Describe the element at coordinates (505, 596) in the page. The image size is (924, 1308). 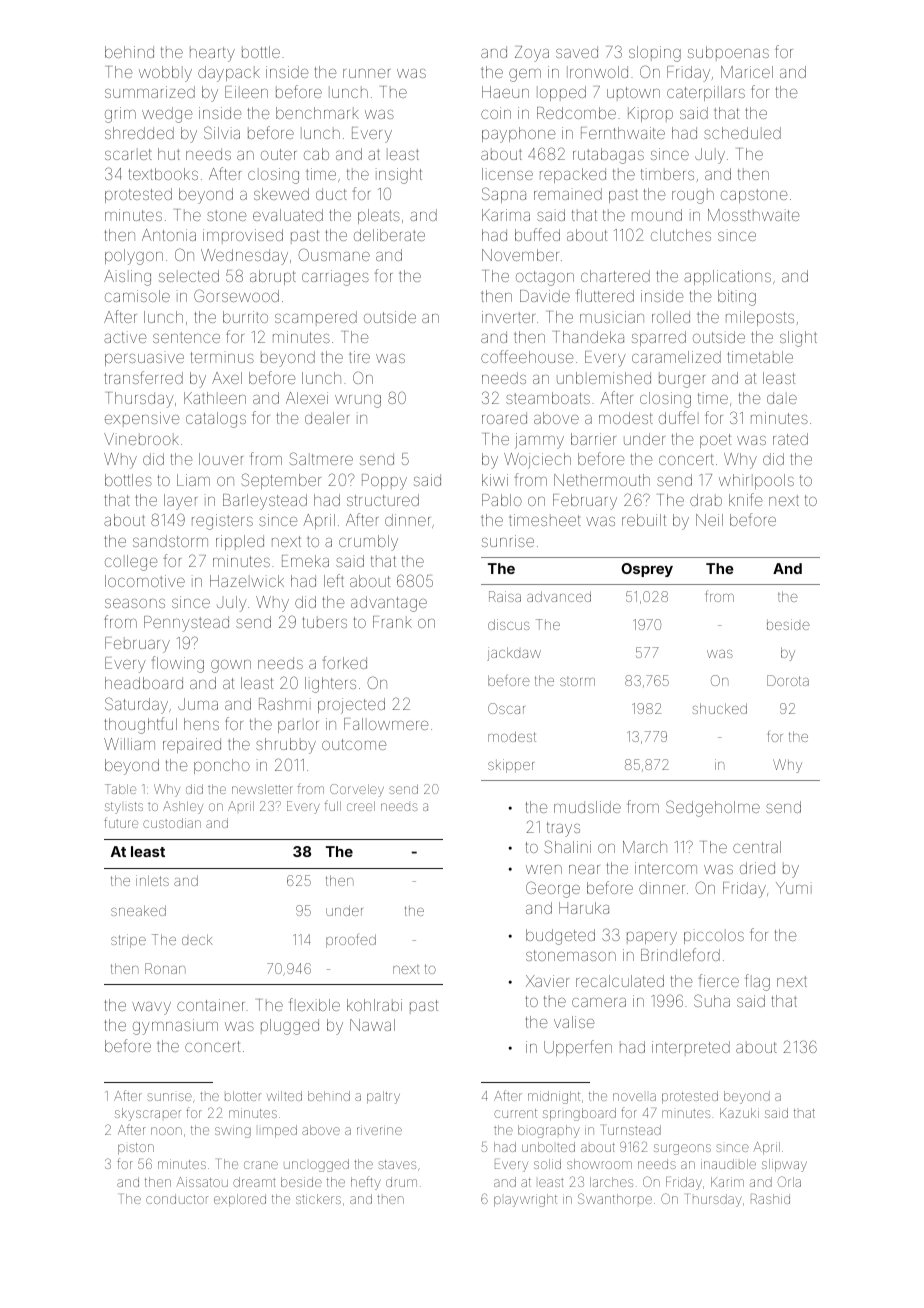
I see `Raisa` at that location.
